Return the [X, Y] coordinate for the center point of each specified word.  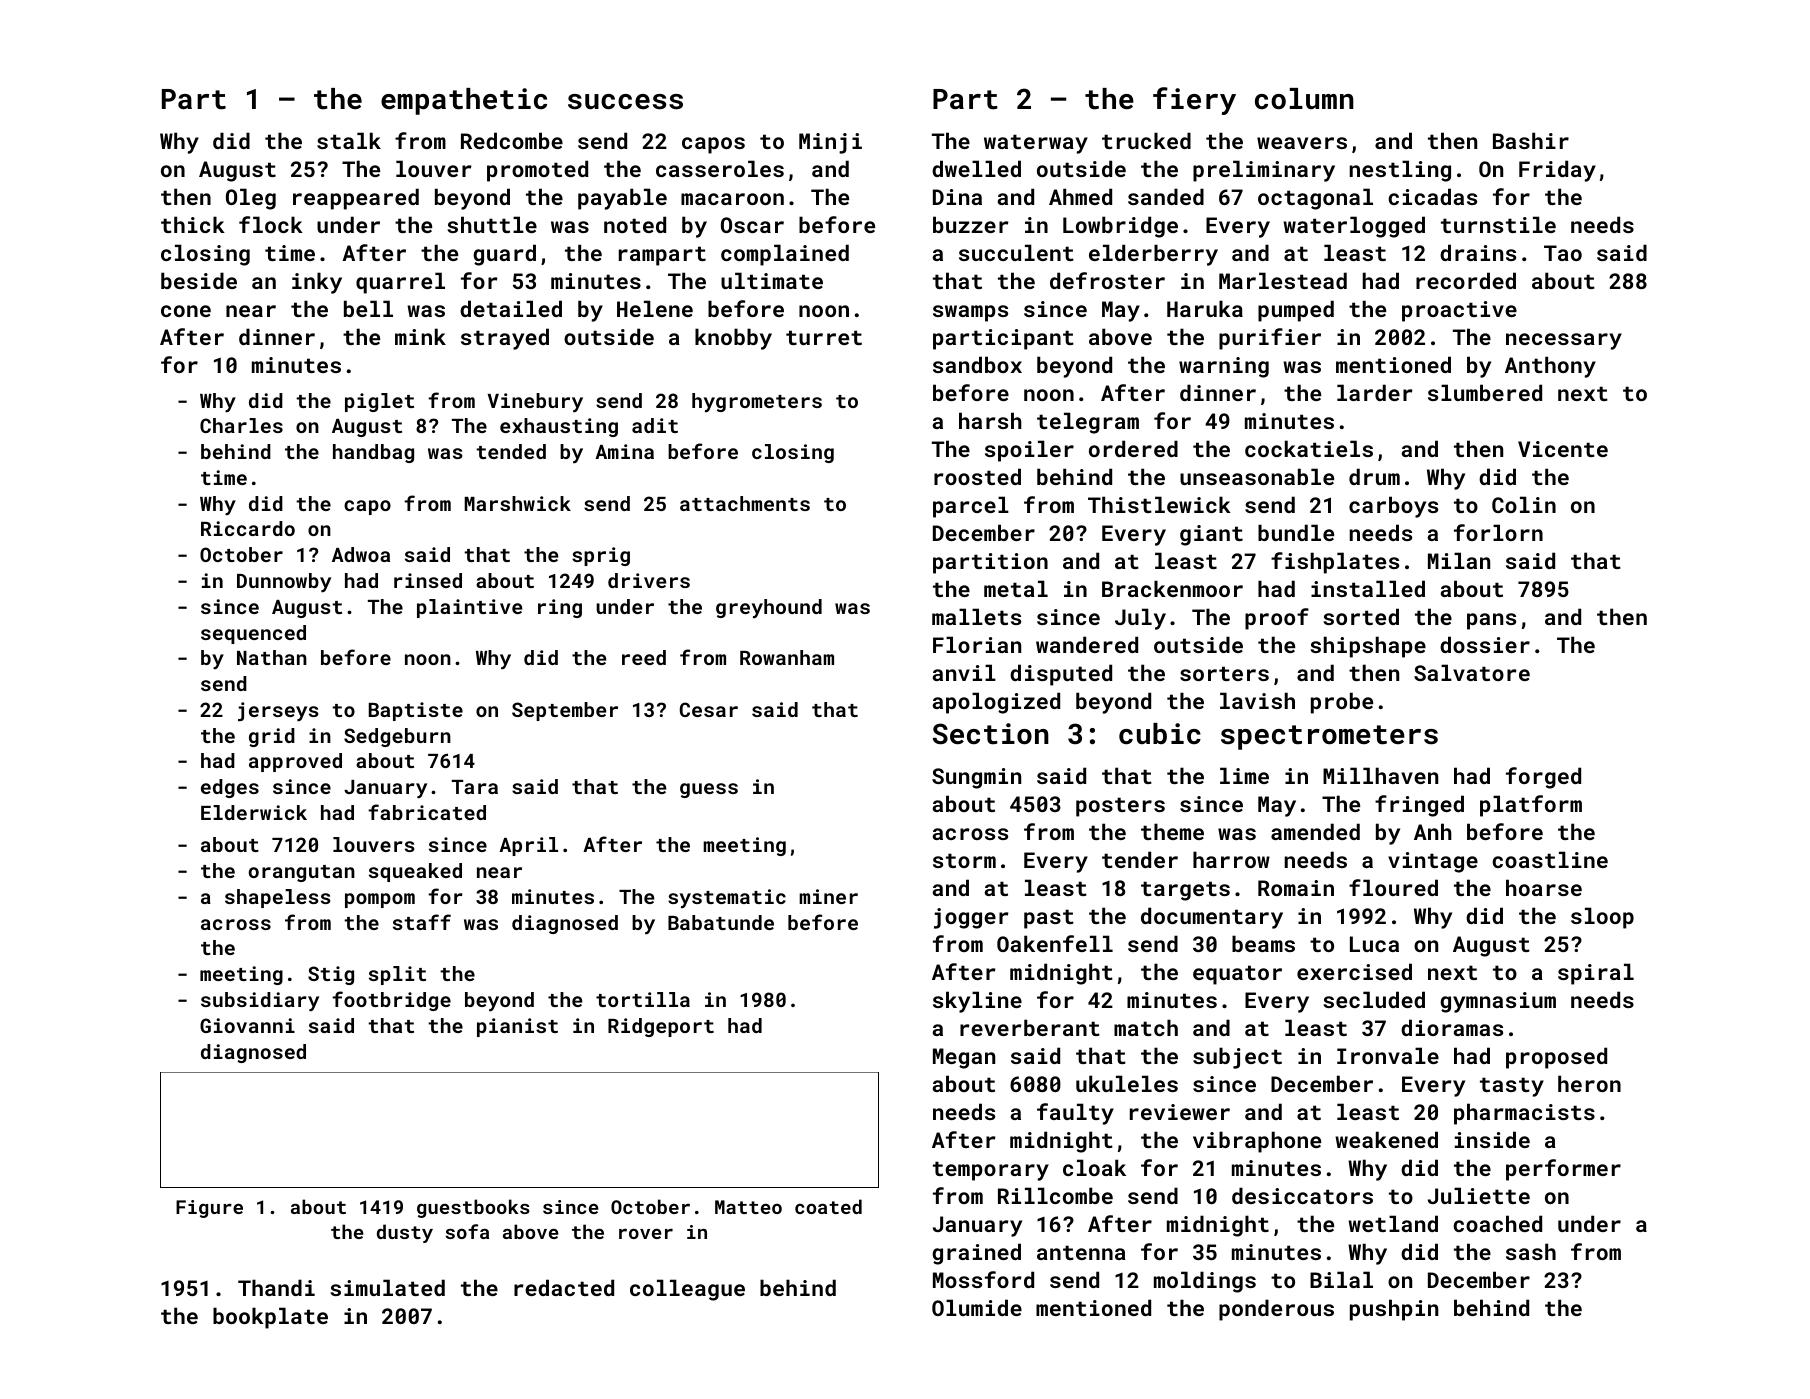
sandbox [977, 364]
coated [828, 1206]
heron [1589, 1083]
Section [991, 734]
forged [1543, 778]
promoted [537, 171]
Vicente [1563, 449]
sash [1531, 1251]
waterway [1036, 144]
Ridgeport [661, 1027]
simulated [387, 1287]
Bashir [1531, 140]
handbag [373, 453]
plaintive [469, 608]
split [397, 975]
